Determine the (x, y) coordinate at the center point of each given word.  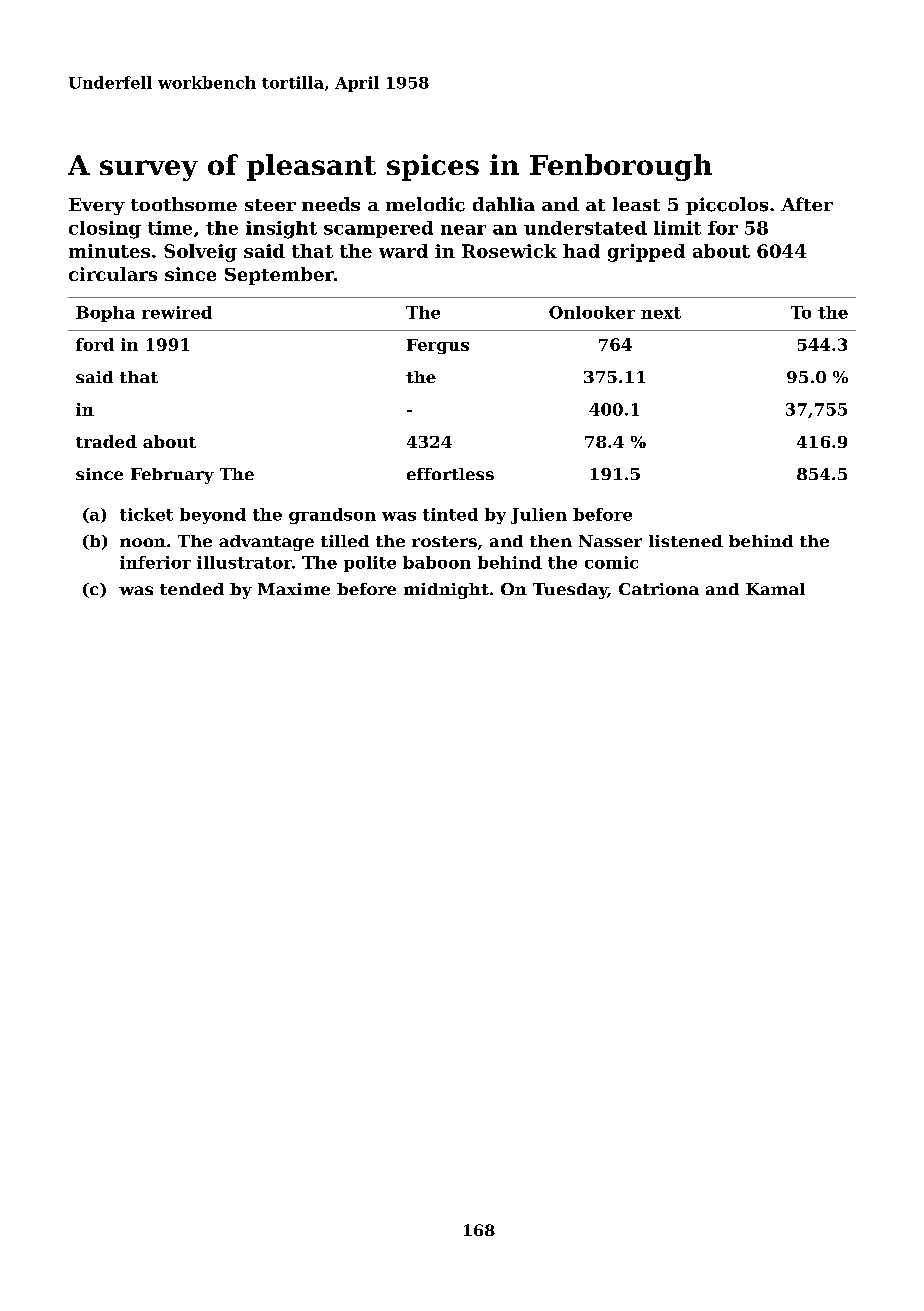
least (636, 204)
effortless (450, 474)
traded (106, 441)
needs (331, 204)
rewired (177, 312)
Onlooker (592, 312)
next (661, 313)
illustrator (244, 562)
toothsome (184, 204)
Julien (539, 516)
